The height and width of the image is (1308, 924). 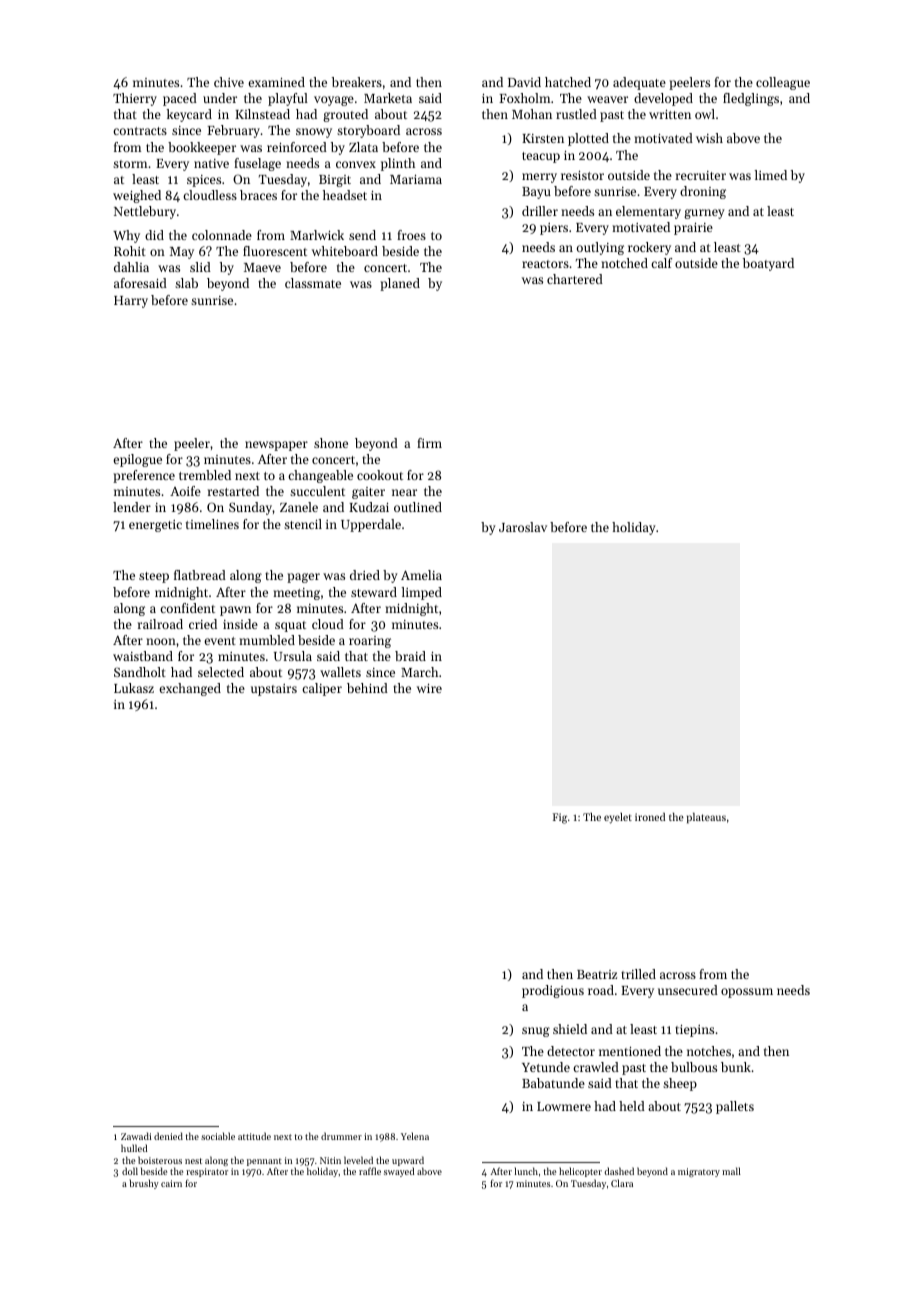 I want to click on sociable, so click(x=218, y=1136).
